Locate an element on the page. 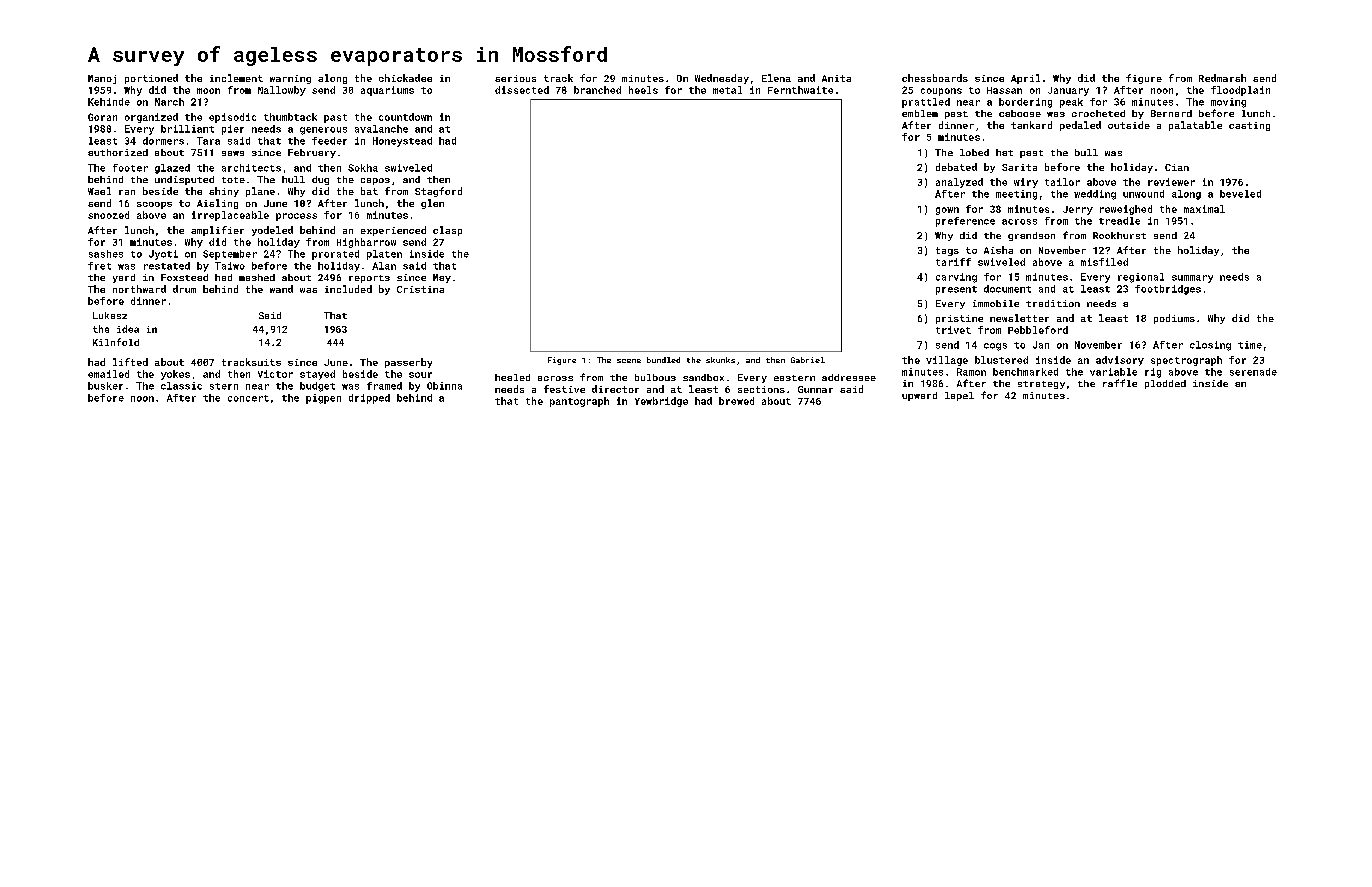 Image resolution: width=1372 pixels, height=887 pixels. countdown is located at coordinates (405, 117).
